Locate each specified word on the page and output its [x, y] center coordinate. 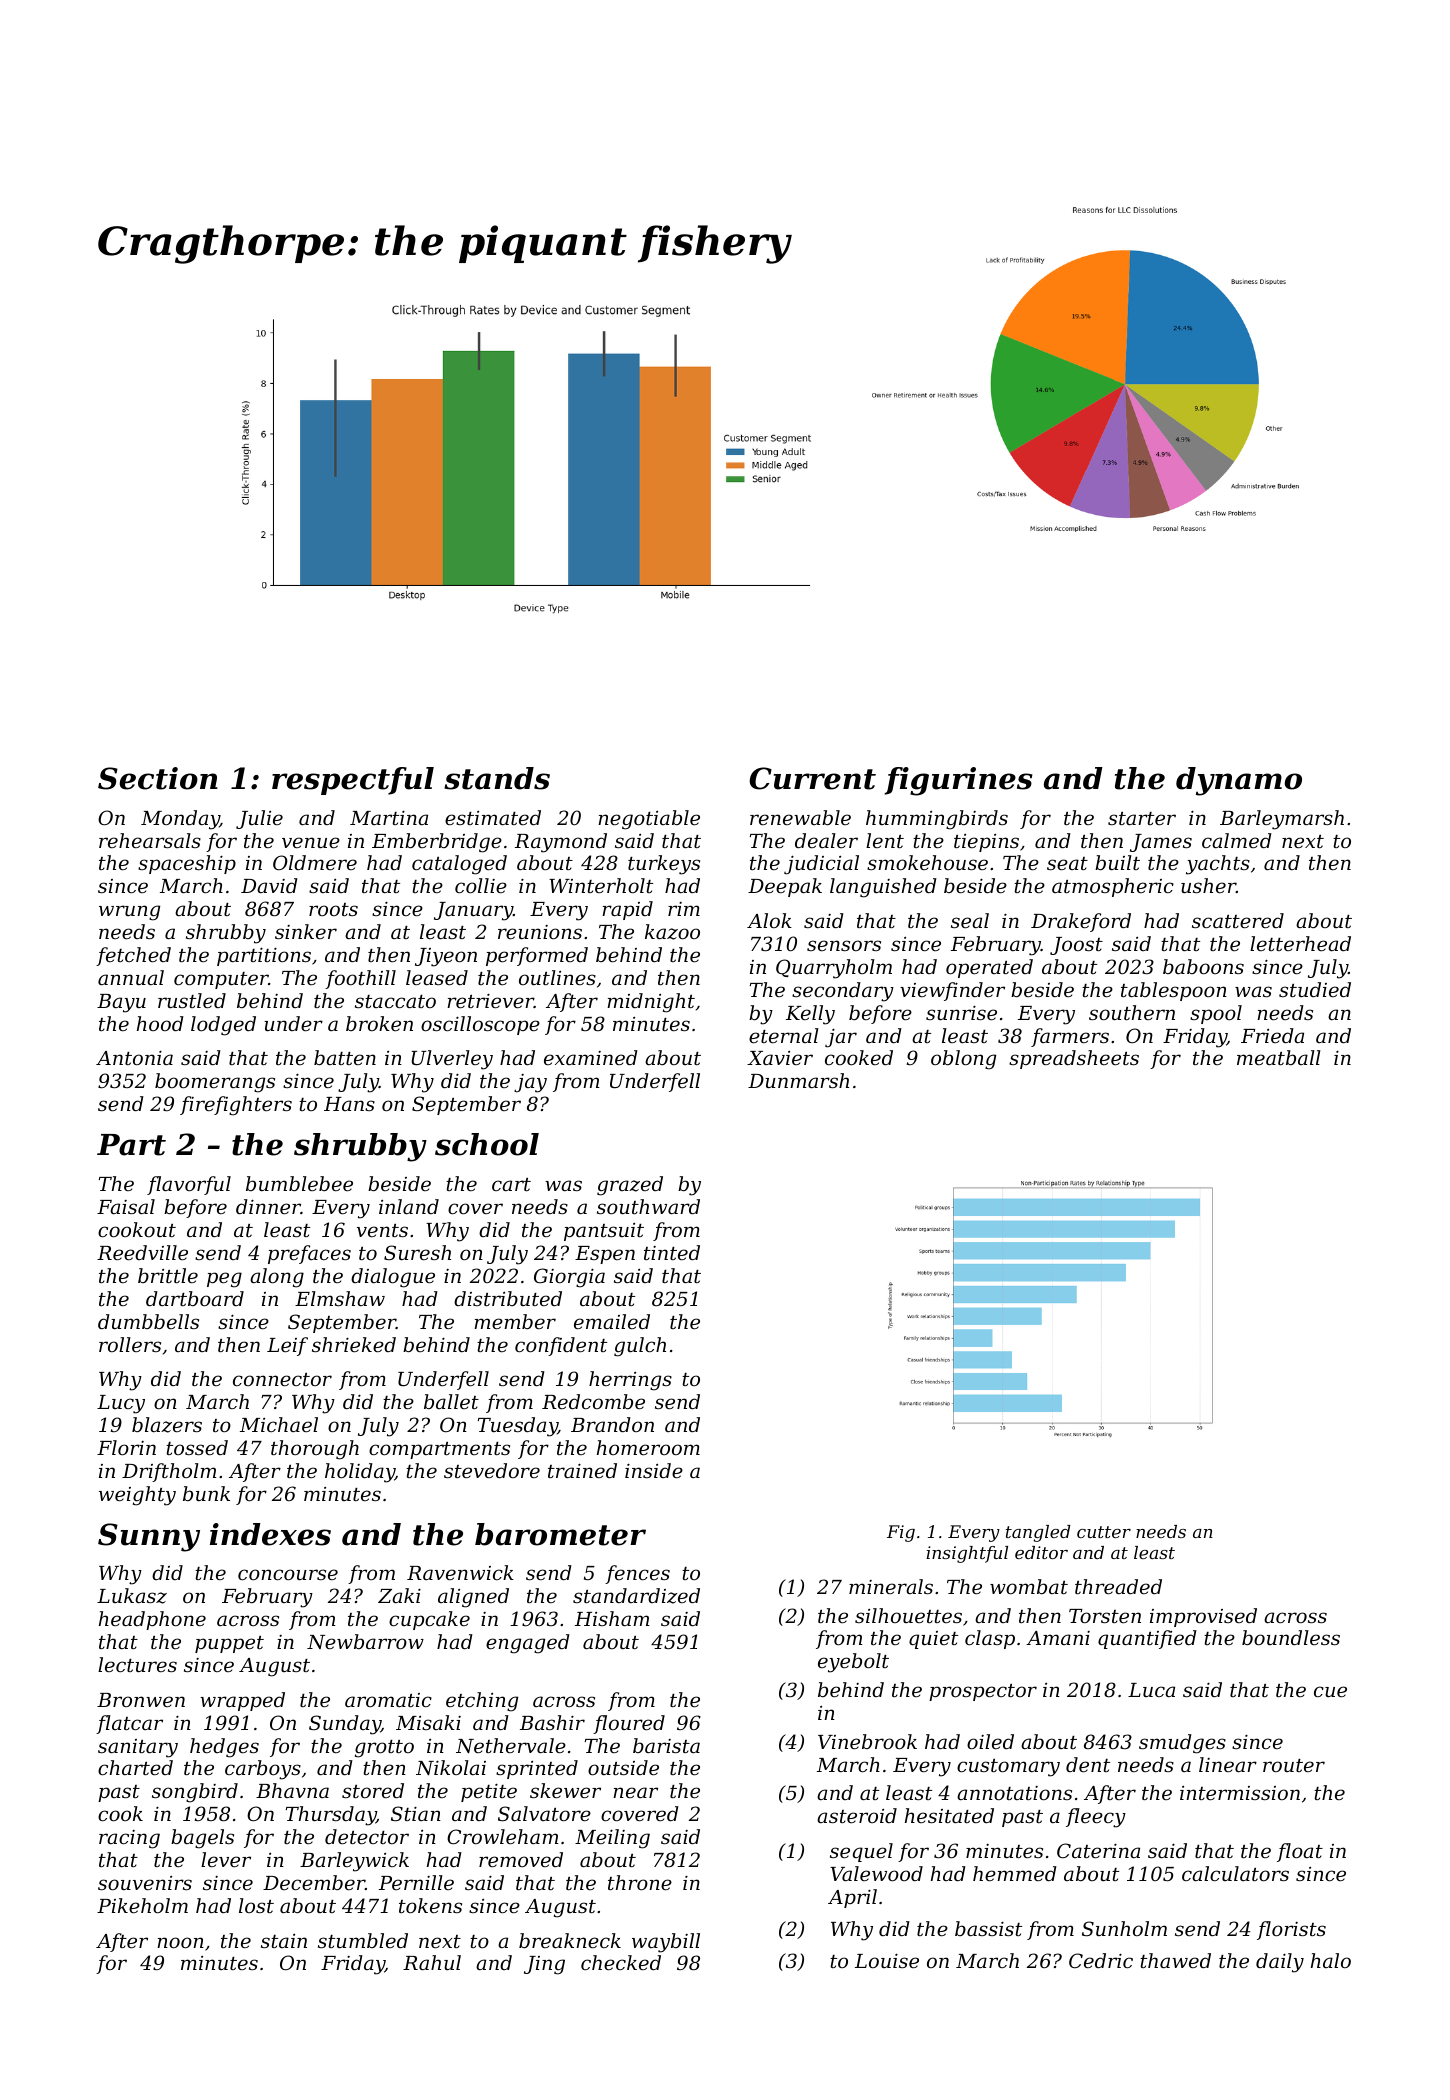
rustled [192, 1000]
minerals [891, 1586]
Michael [279, 1424]
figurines [959, 781]
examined [591, 1057]
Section [158, 778]
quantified [1147, 1639]
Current [812, 778]
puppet [229, 1644]
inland [409, 1206]
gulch [640, 1347]
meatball [1279, 1057]
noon [180, 1942]
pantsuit [604, 1232]
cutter [1104, 1532]
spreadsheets [1074, 1059]
